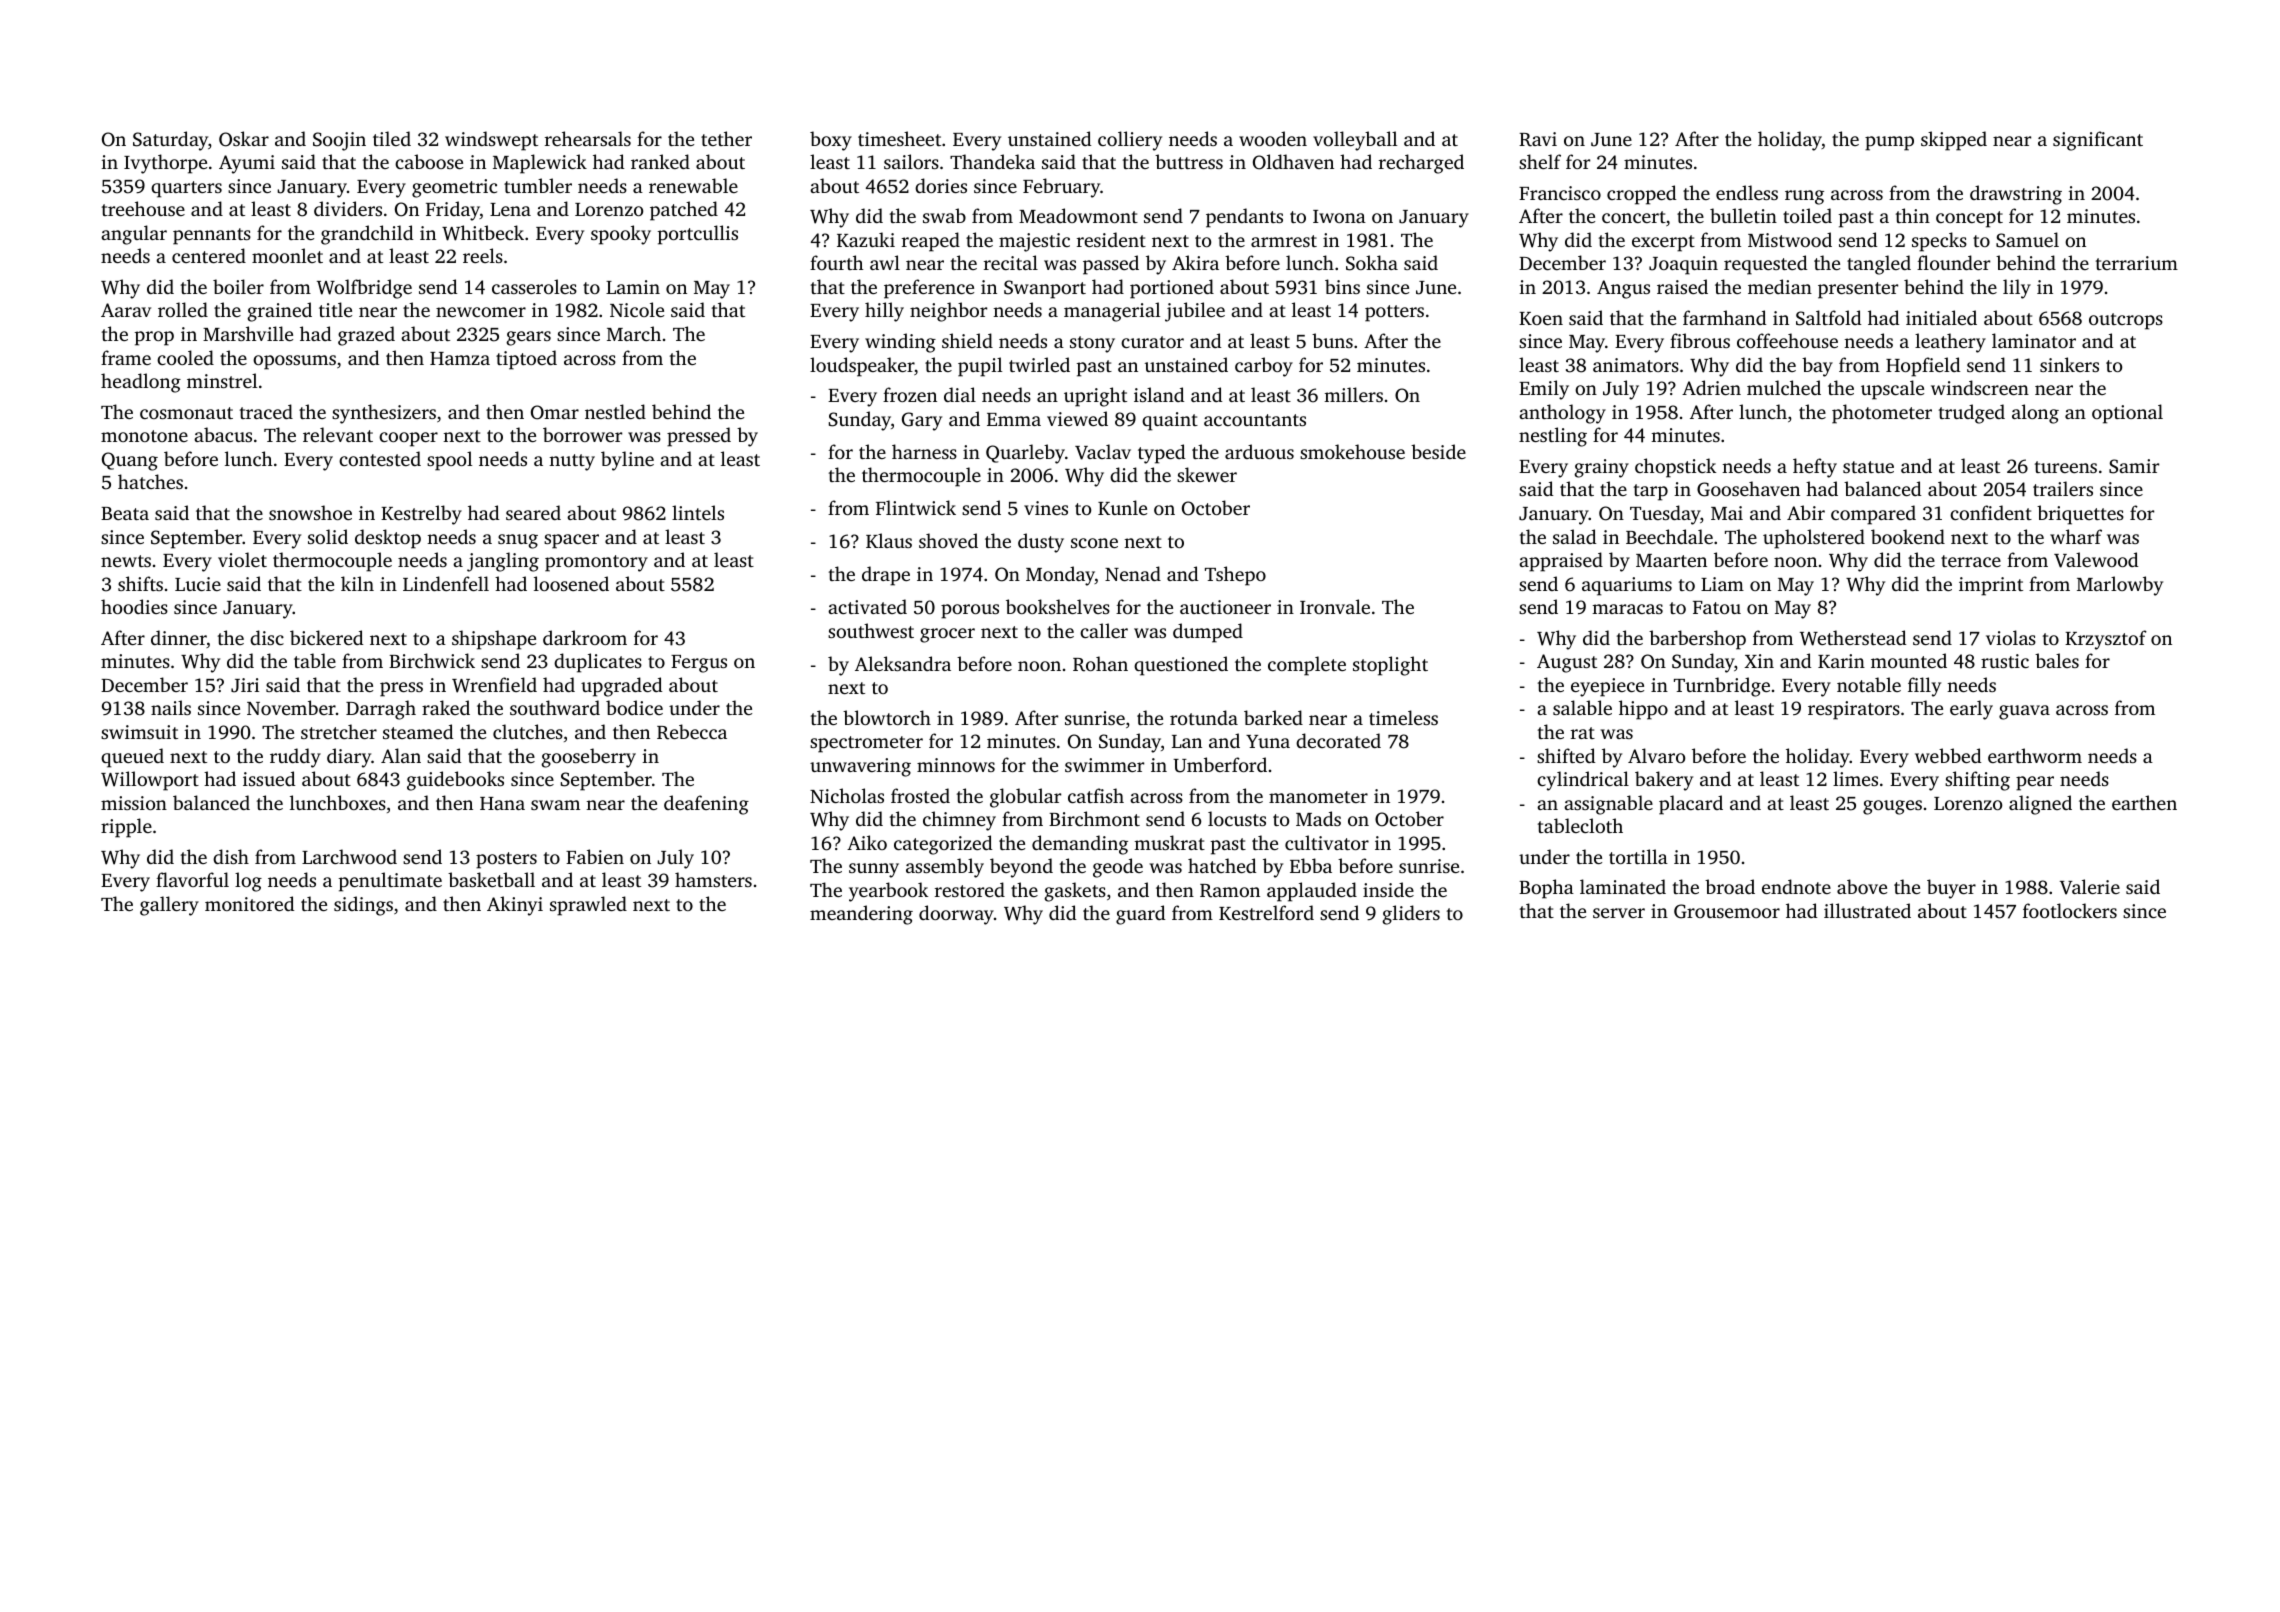  I want to click on Samuel, so click(2027, 240).
